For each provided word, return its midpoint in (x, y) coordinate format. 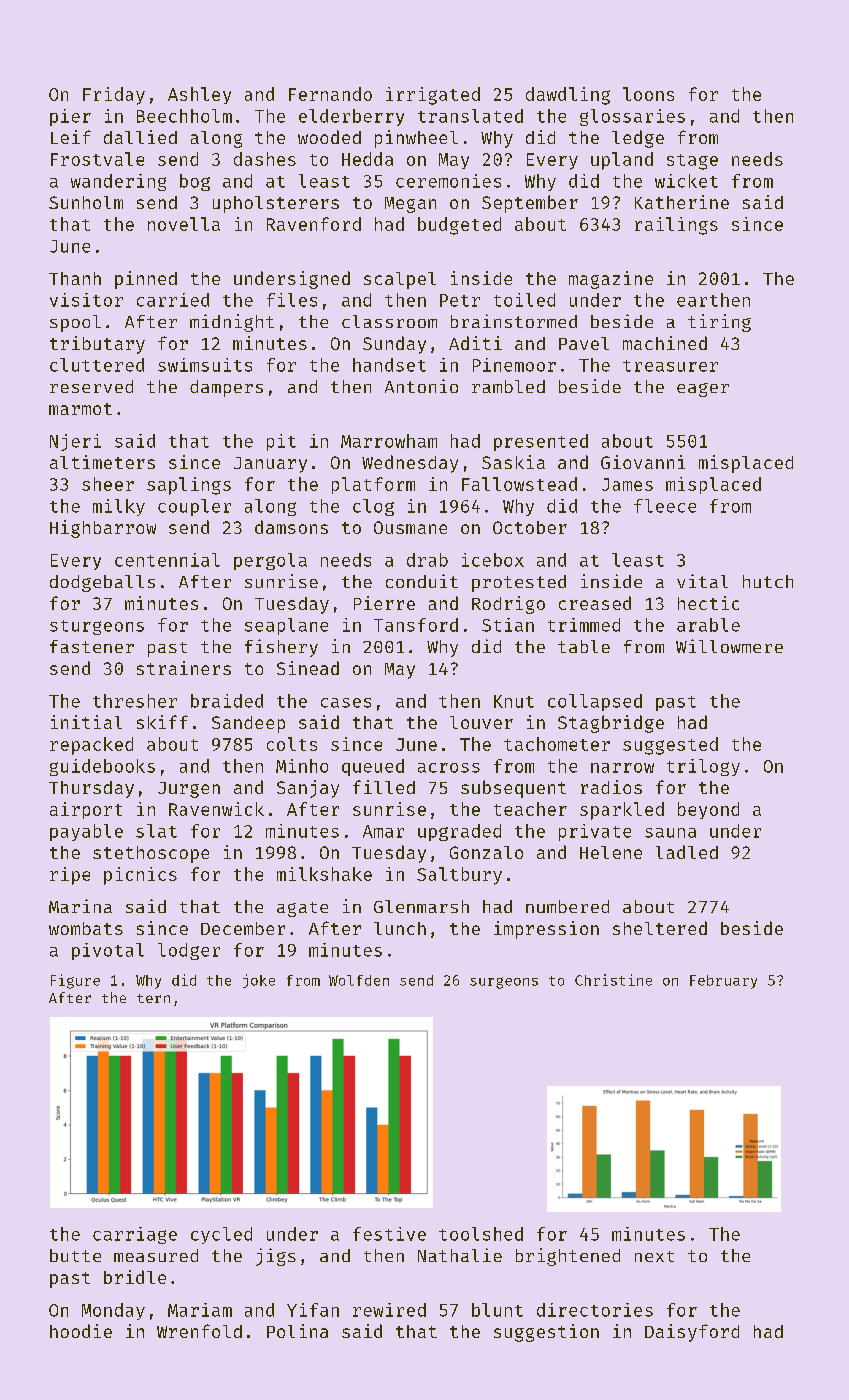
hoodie (81, 1331)
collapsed (595, 702)
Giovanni (643, 462)
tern (153, 998)
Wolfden (359, 980)
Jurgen (189, 790)
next (654, 1256)
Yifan (313, 1310)
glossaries (632, 117)
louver (481, 722)
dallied (140, 137)
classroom (389, 321)
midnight (232, 323)
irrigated (433, 96)
